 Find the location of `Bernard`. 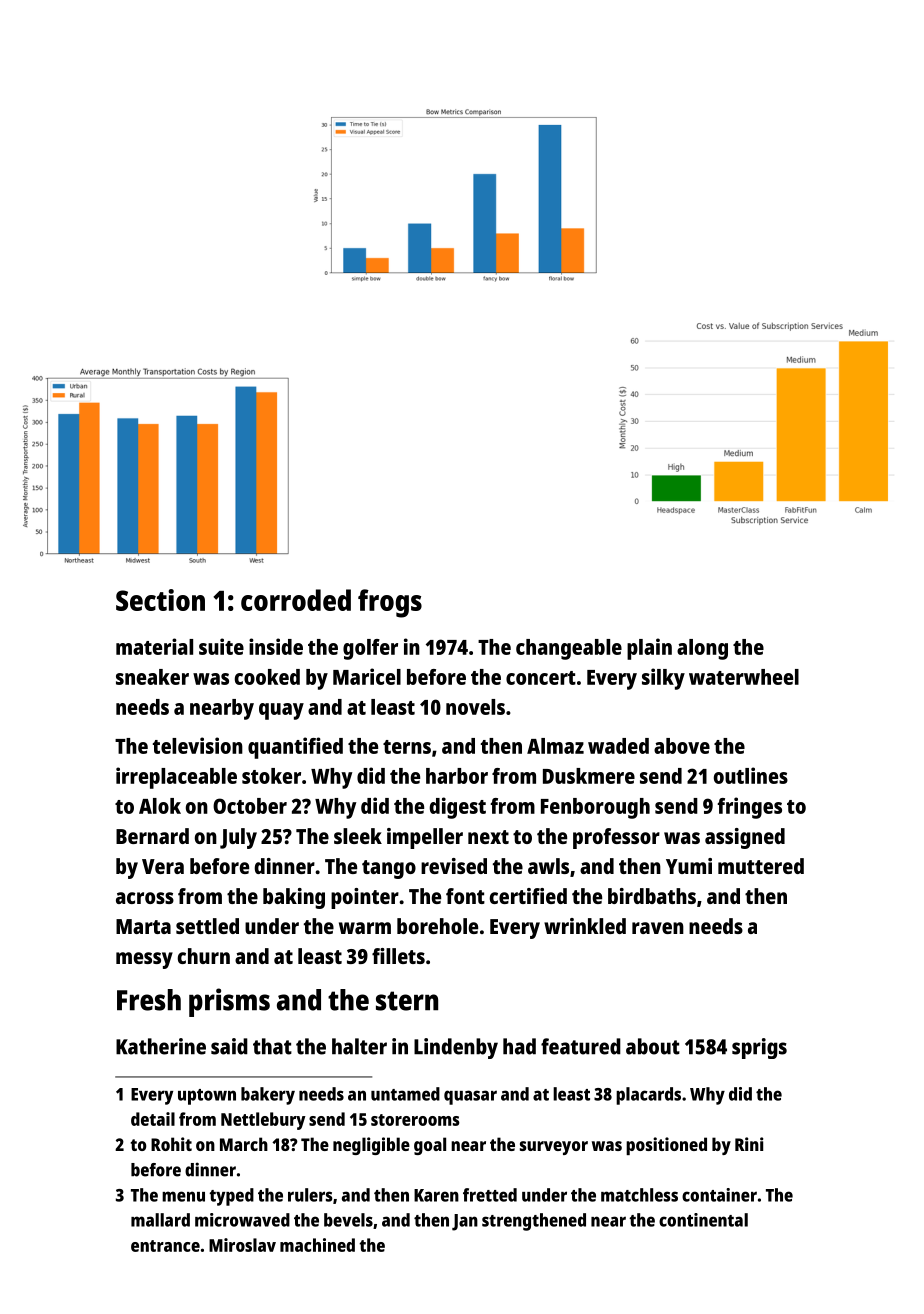

Bernard is located at coordinates (152, 836).
